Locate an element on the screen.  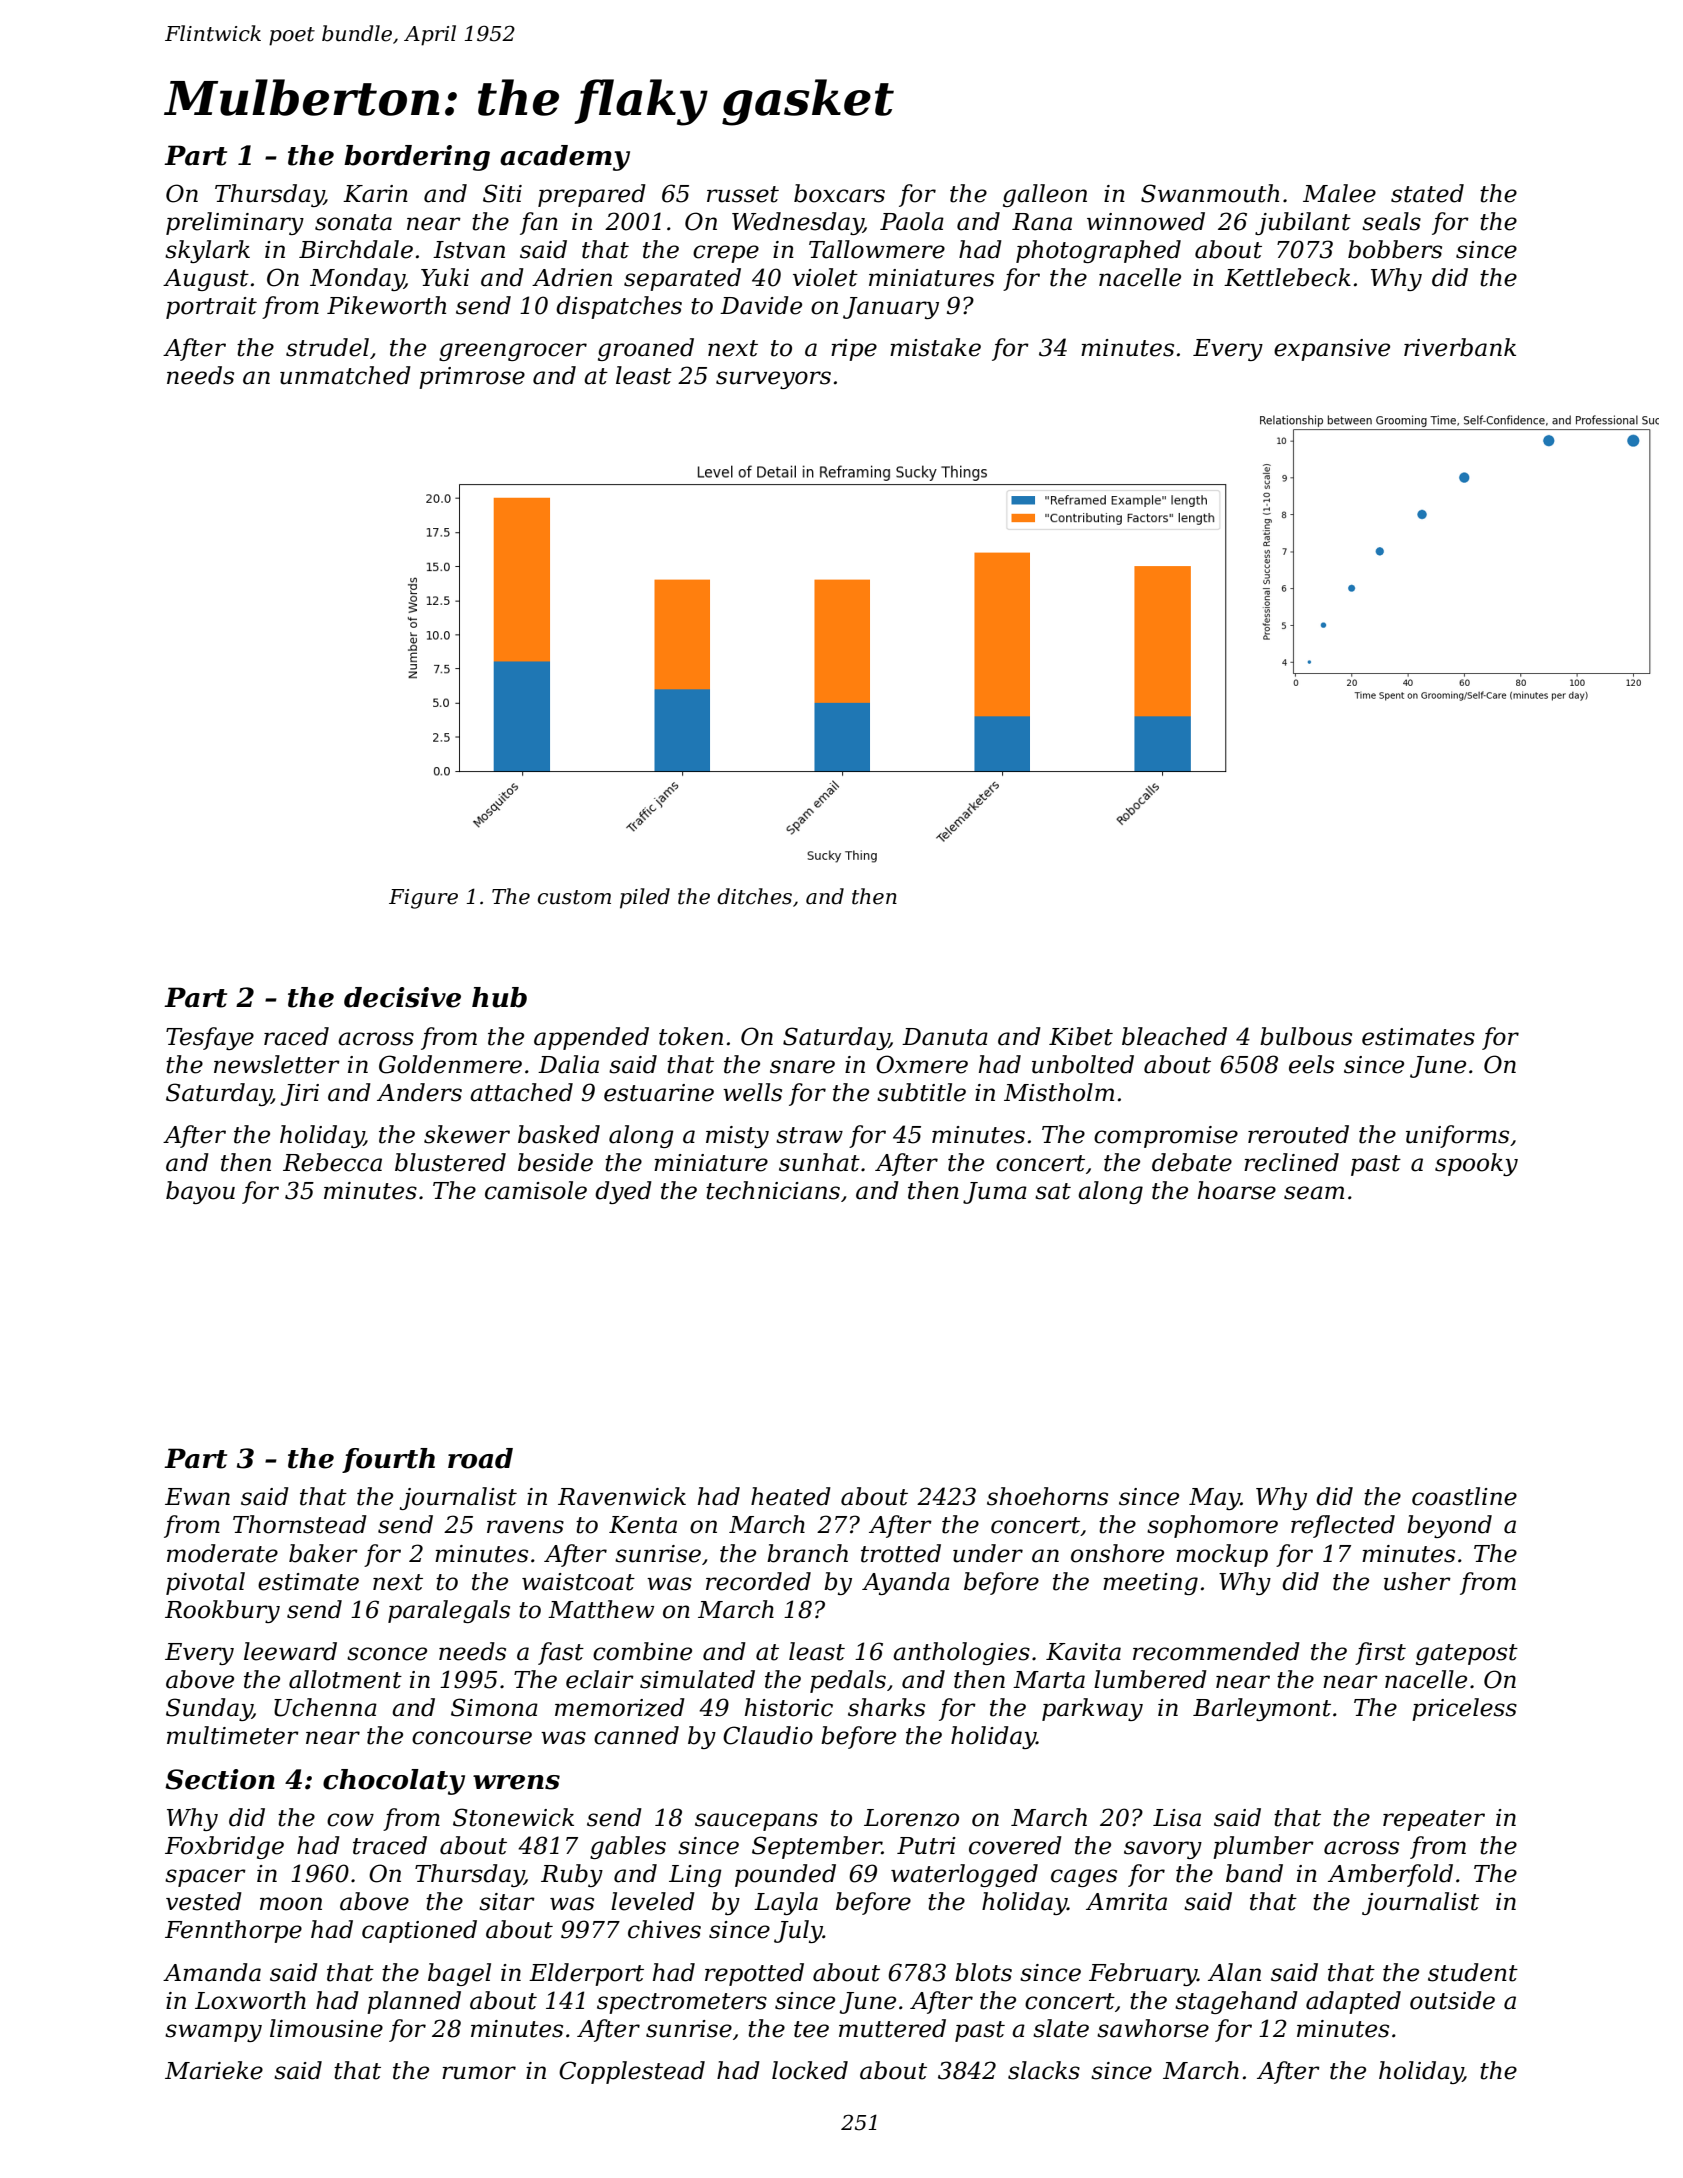
spooky is located at coordinates (1476, 1164).
